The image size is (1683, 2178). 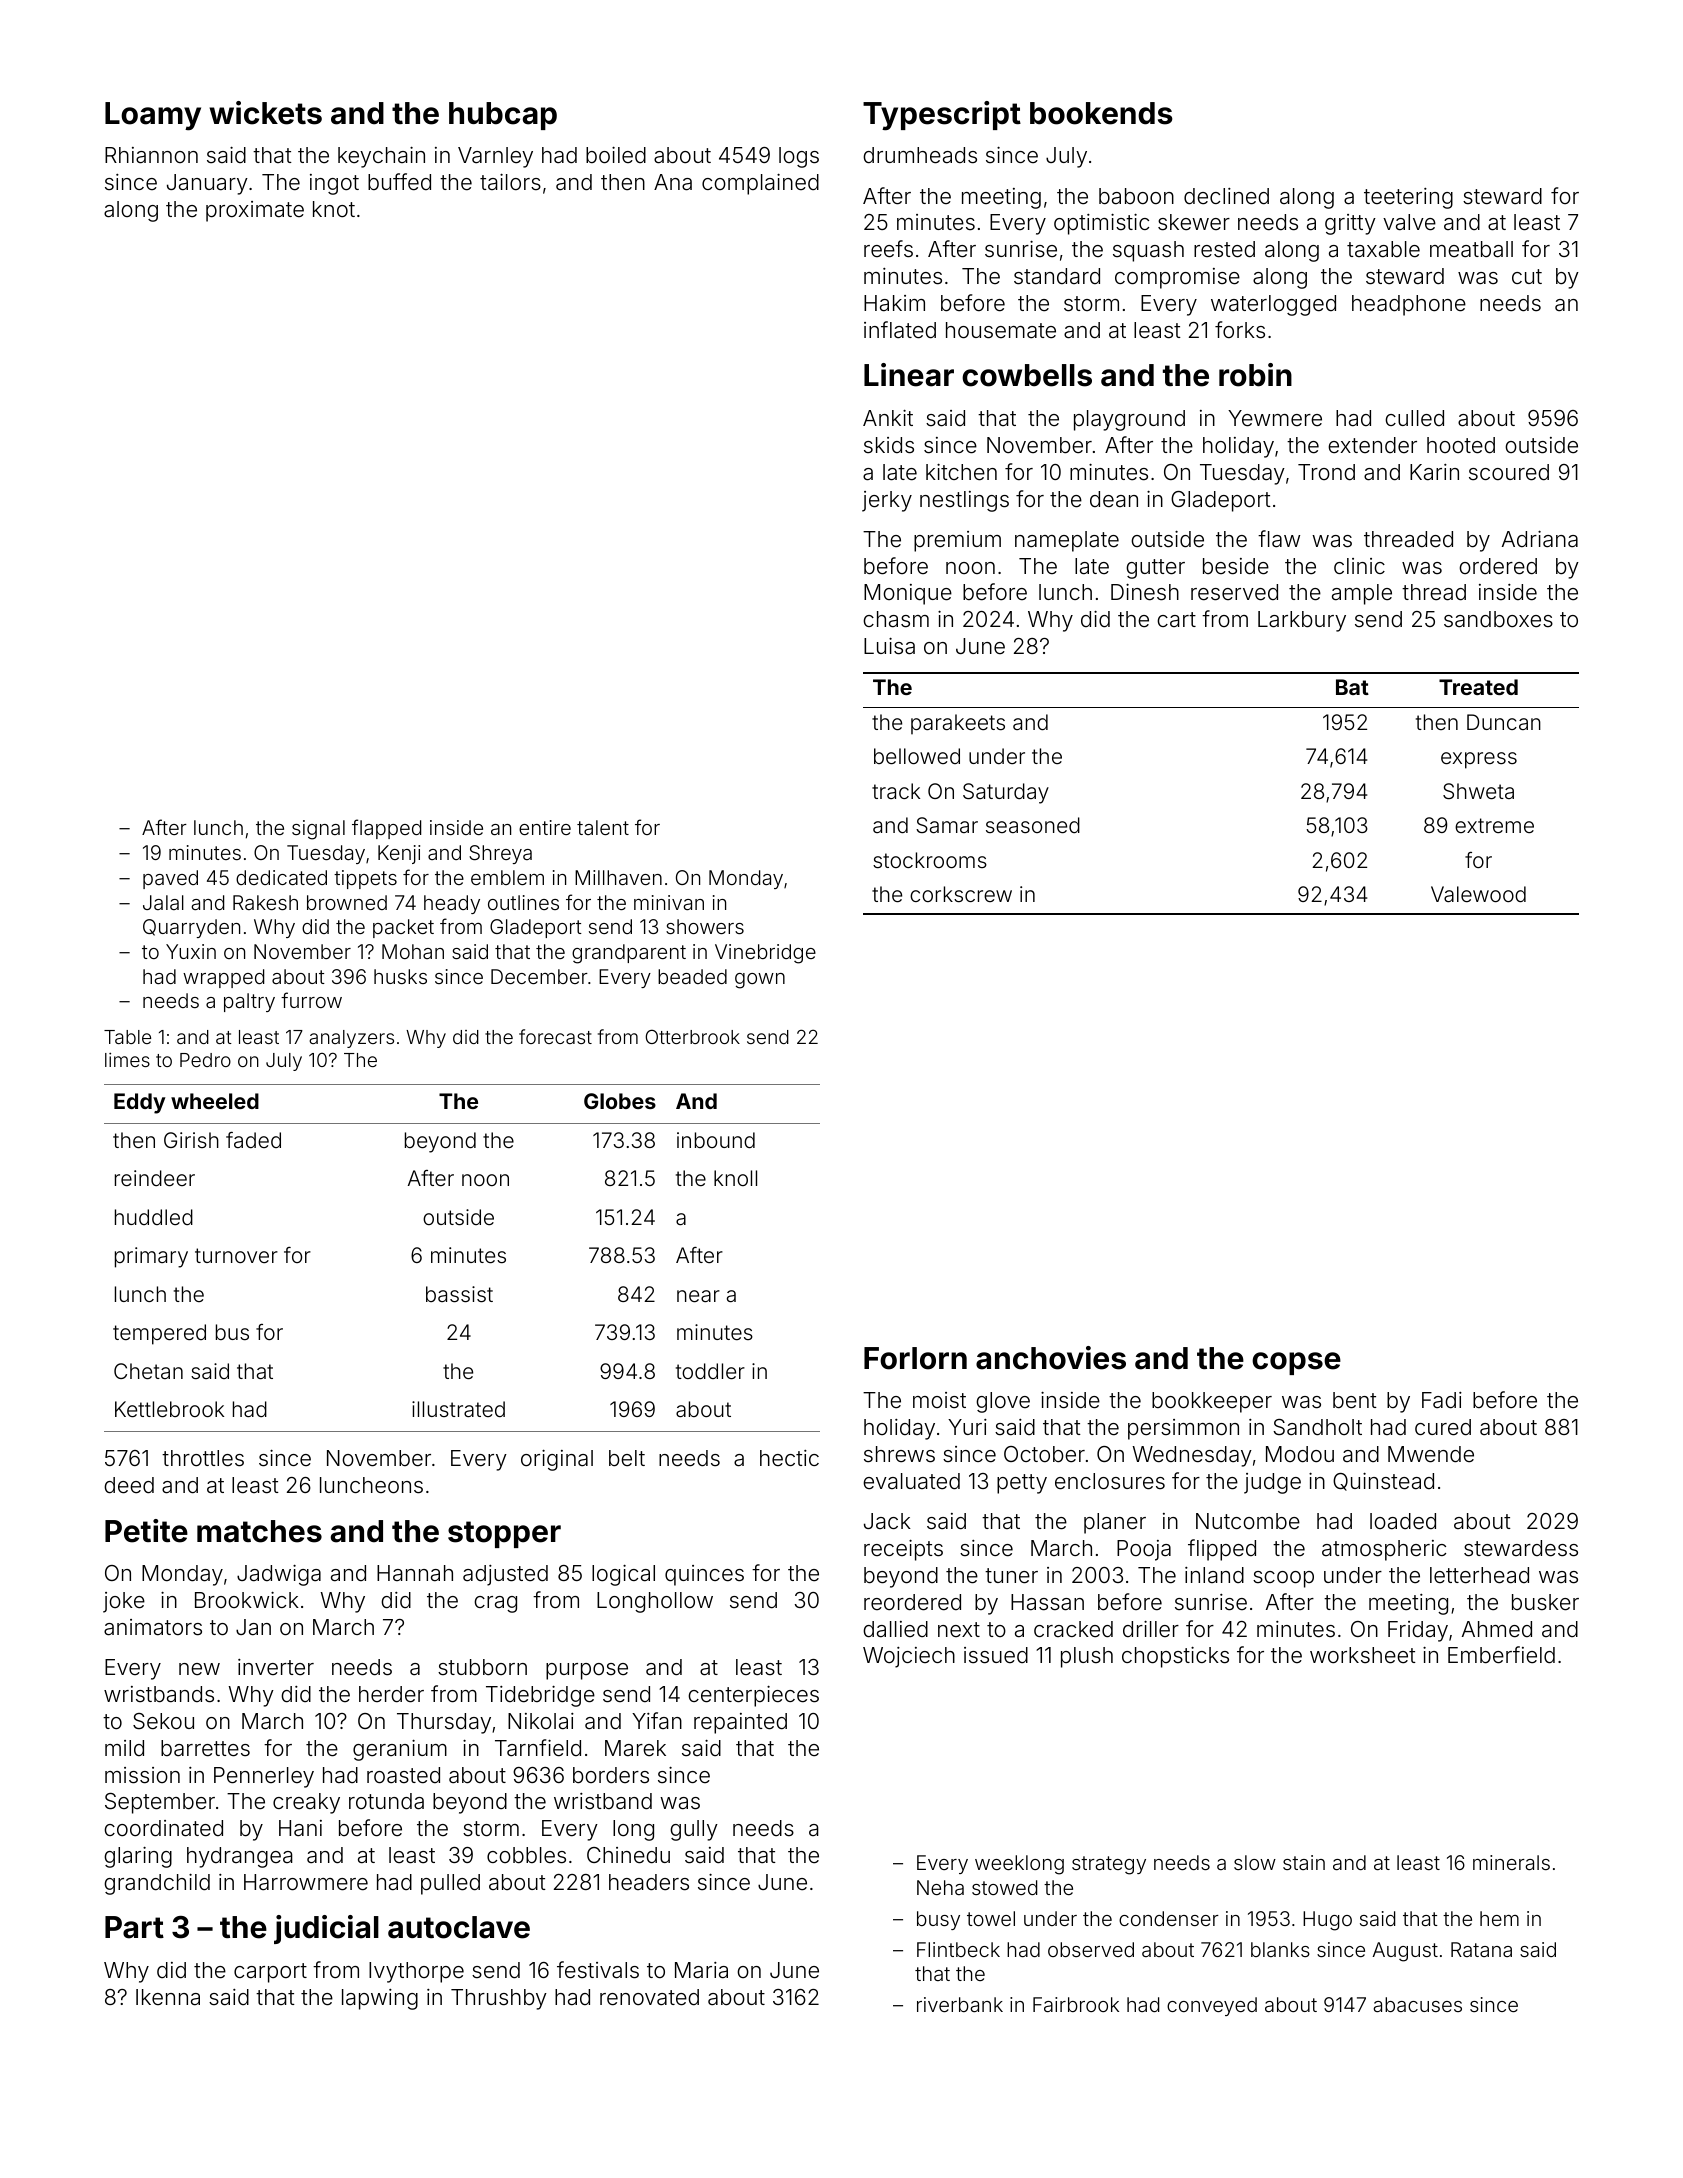 I want to click on hydrangea, so click(x=240, y=1857).
